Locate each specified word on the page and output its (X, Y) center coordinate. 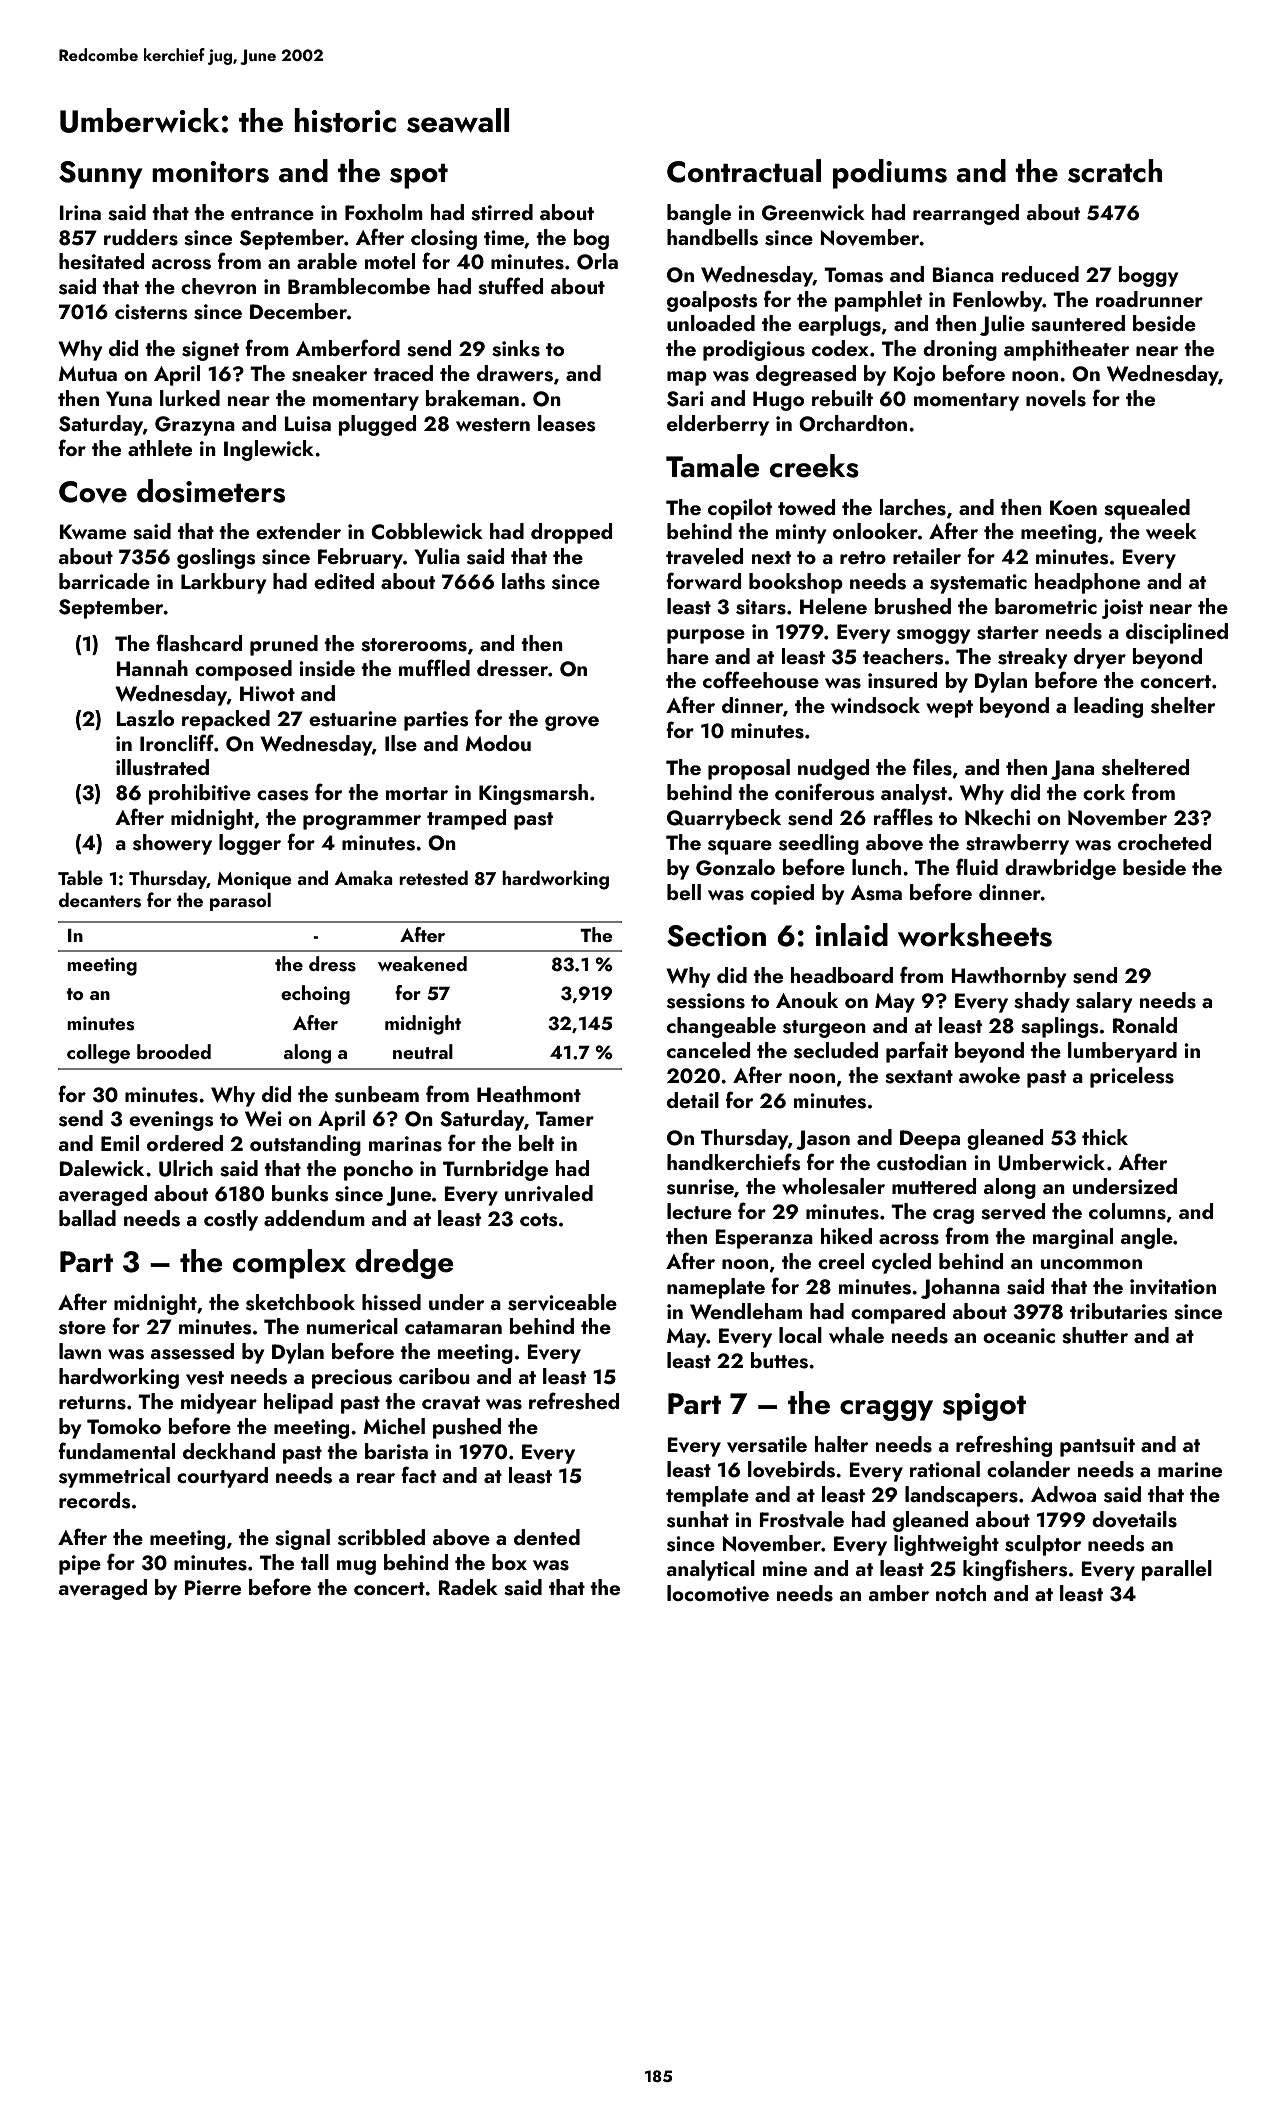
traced (403, 373)
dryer (1100, 658)
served (1013, 1211)
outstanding (305, 1145)
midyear (219, 1403)
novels (1056, 398)
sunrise (700, 1187)
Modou (498, 743)
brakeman (472, 398)
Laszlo (145, 718)
